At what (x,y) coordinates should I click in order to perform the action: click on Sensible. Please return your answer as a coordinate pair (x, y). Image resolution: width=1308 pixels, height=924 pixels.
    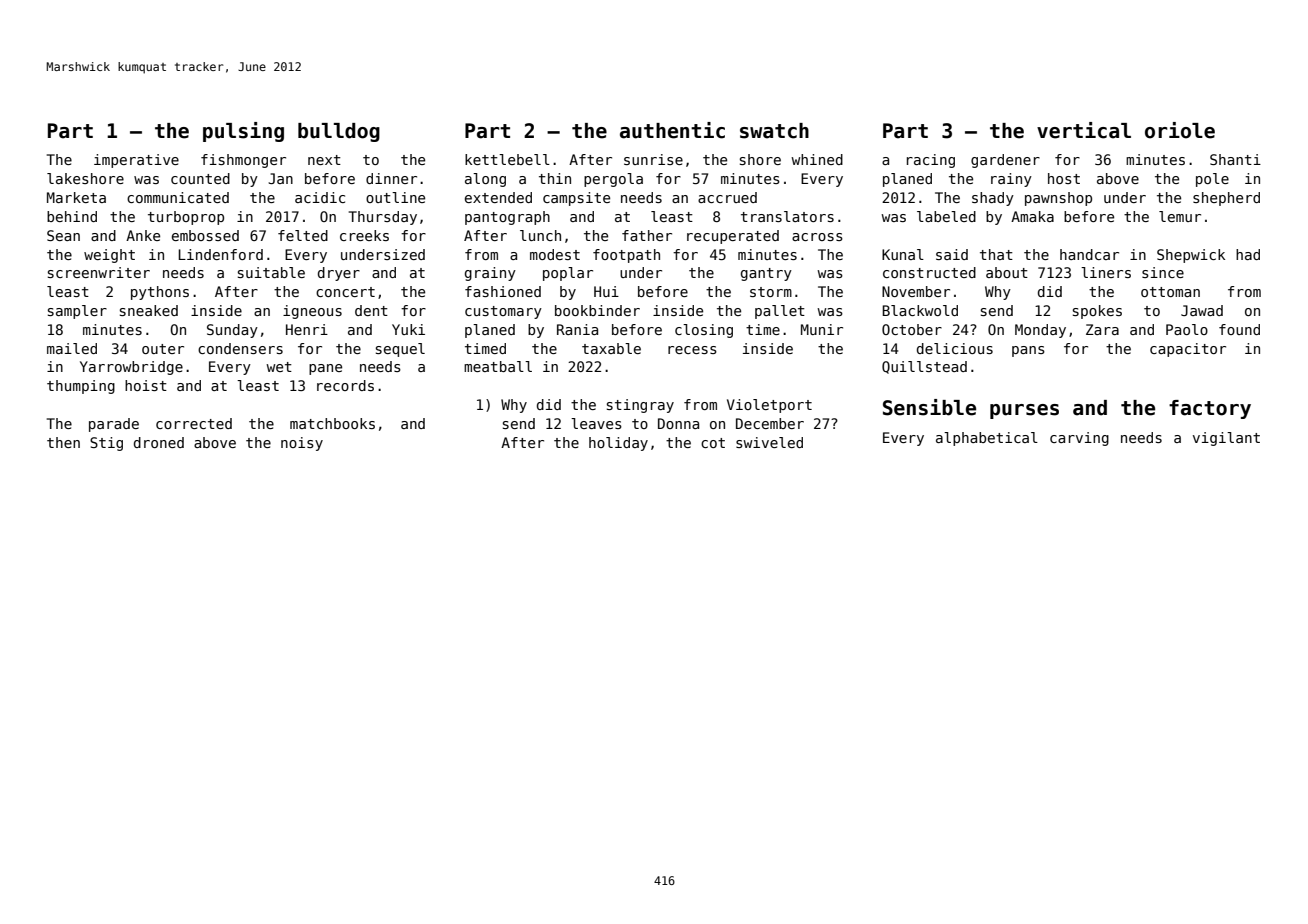
    Looking at the image, I should click on (929, 407).
